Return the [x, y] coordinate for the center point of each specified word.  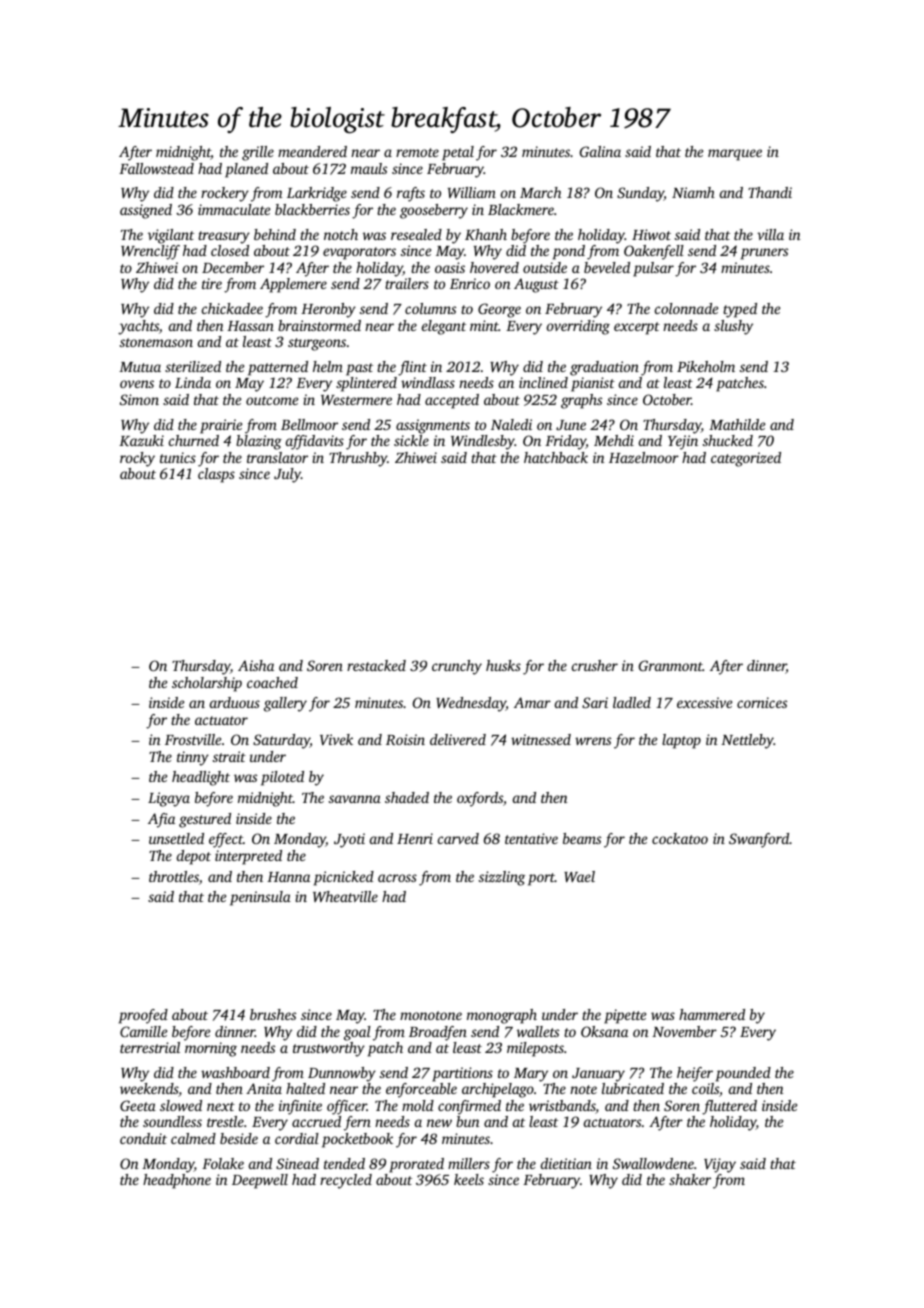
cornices [762, 702]
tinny [193, 758]
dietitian [566, 1163]
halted [305, 1088]
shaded [407, 797]
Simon [139, 399]
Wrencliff [150, 252]
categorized [746, 459]
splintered [366, 384]
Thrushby [358, 459]
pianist [593, 384]
